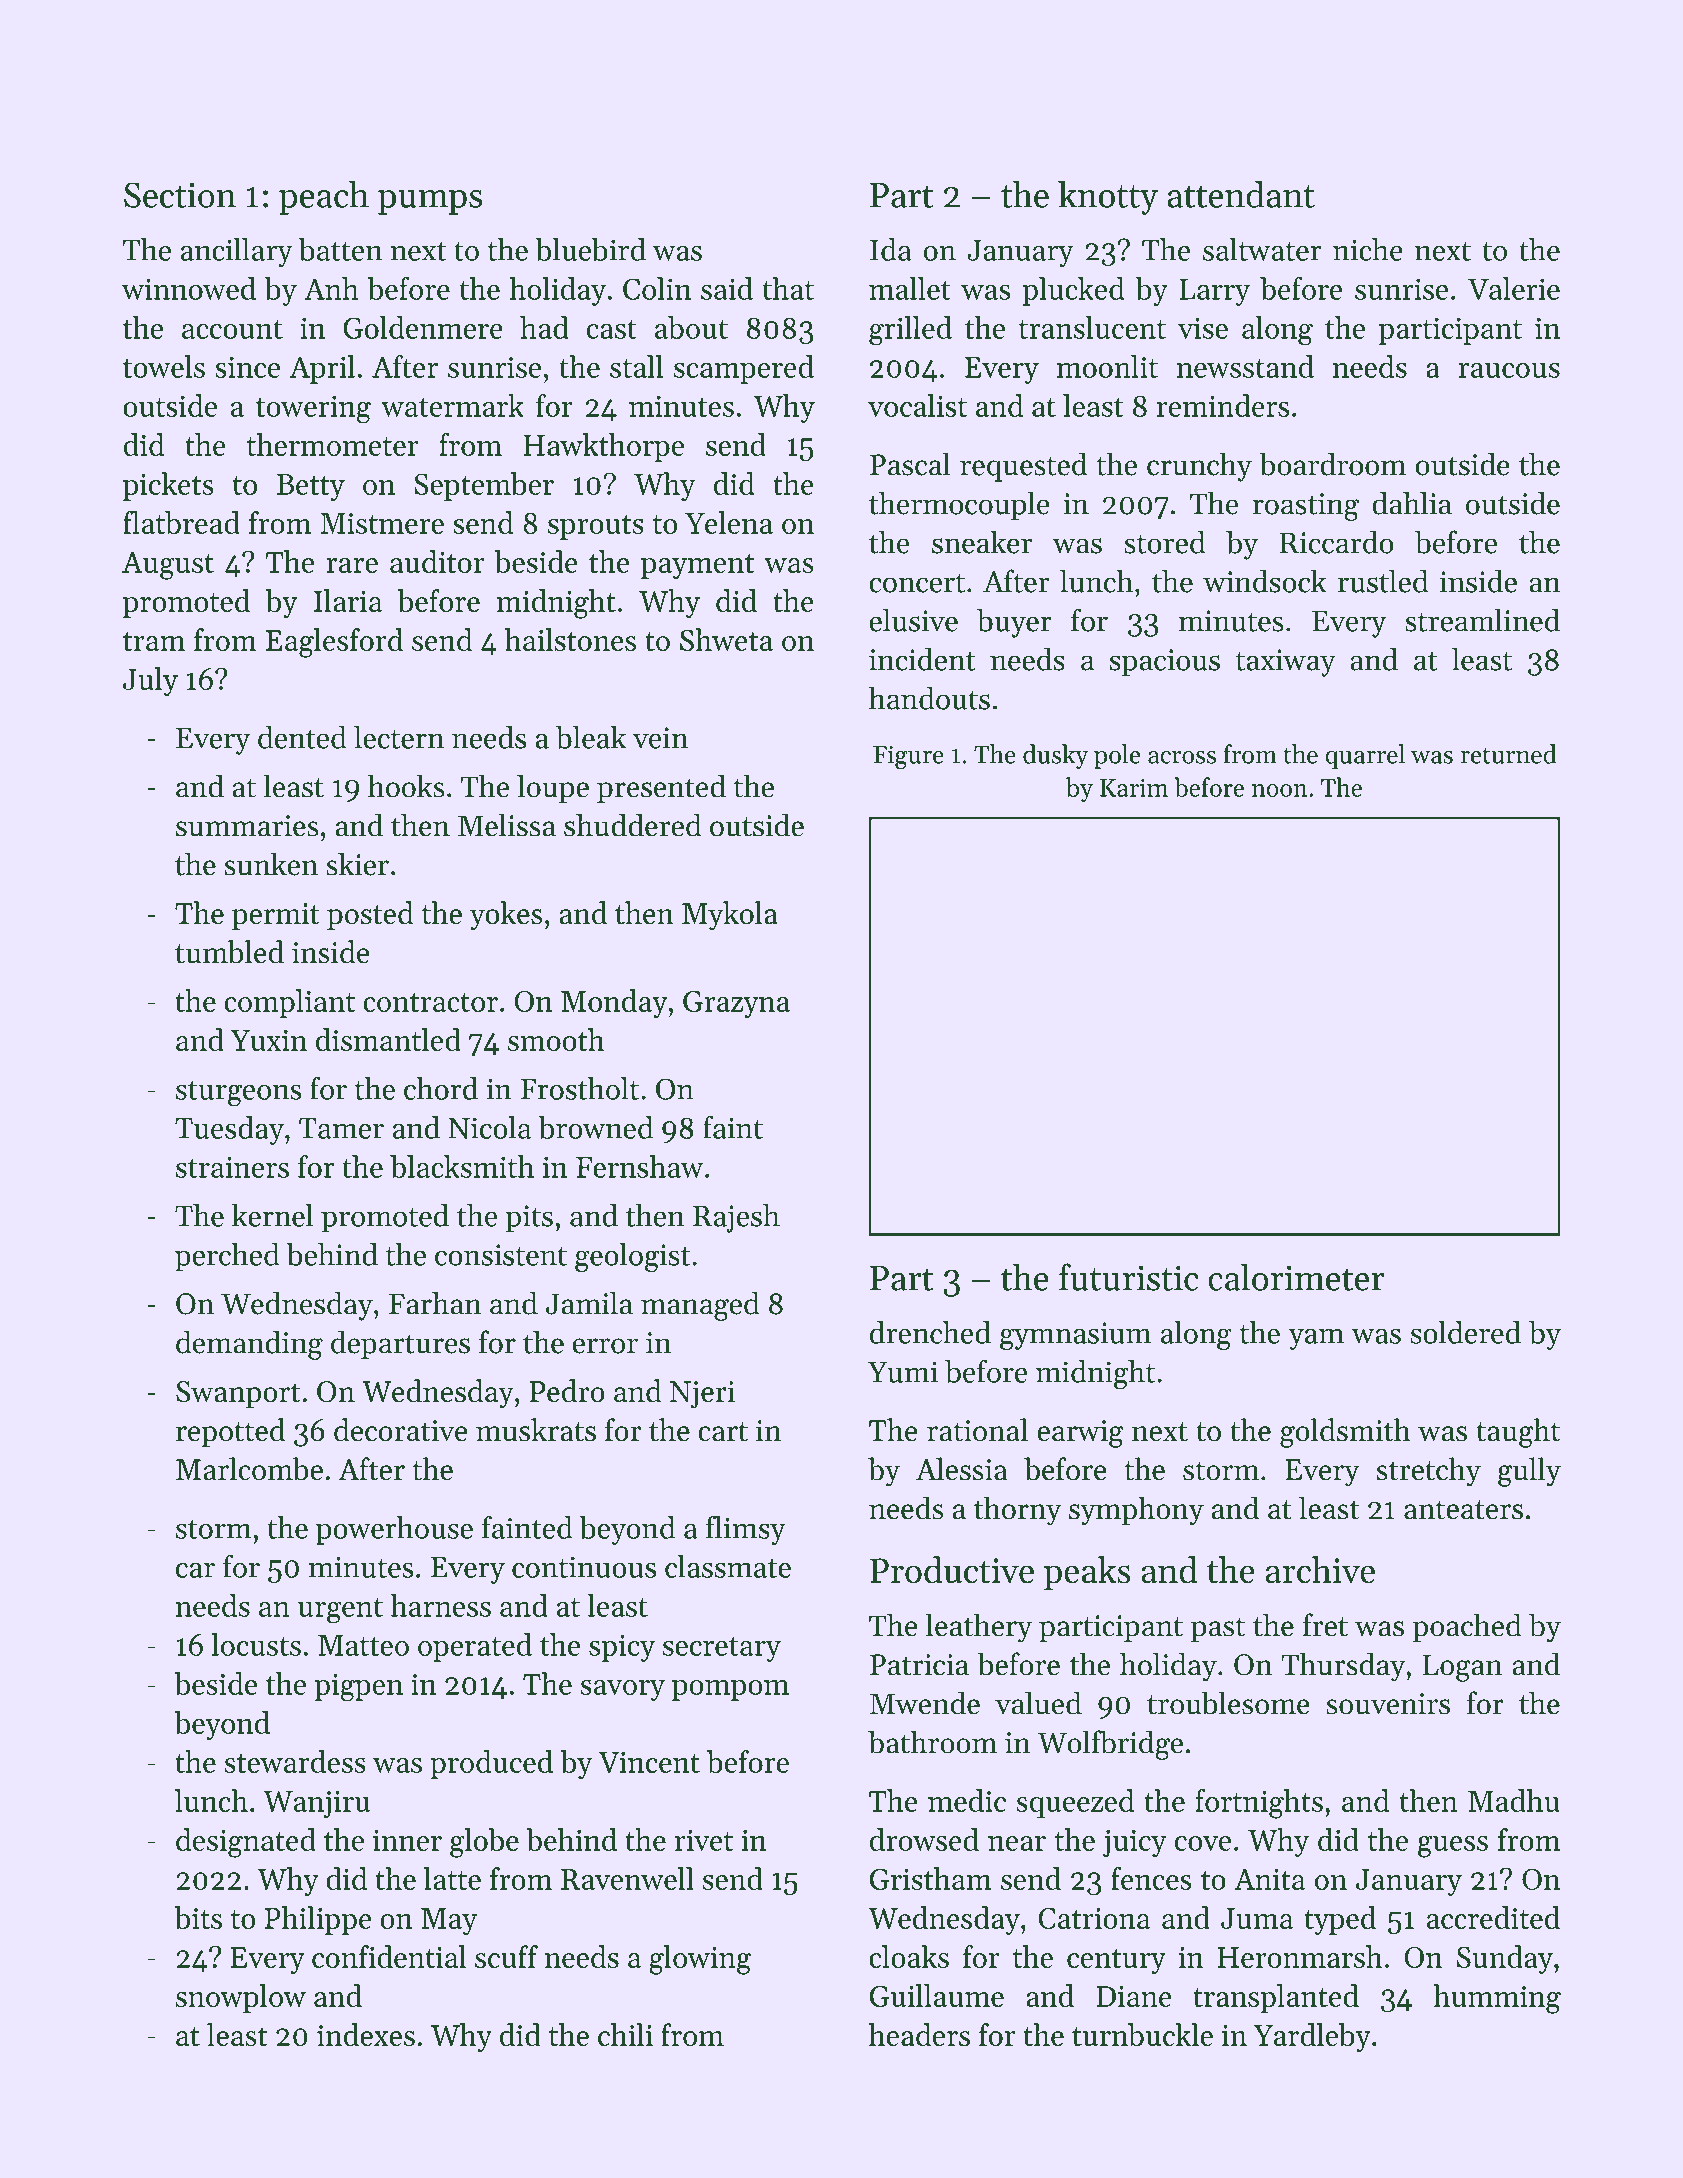 The width and height of the screenshot is (1683, 2178). I want to click on turnbuckle, so click(1142, 2034).
